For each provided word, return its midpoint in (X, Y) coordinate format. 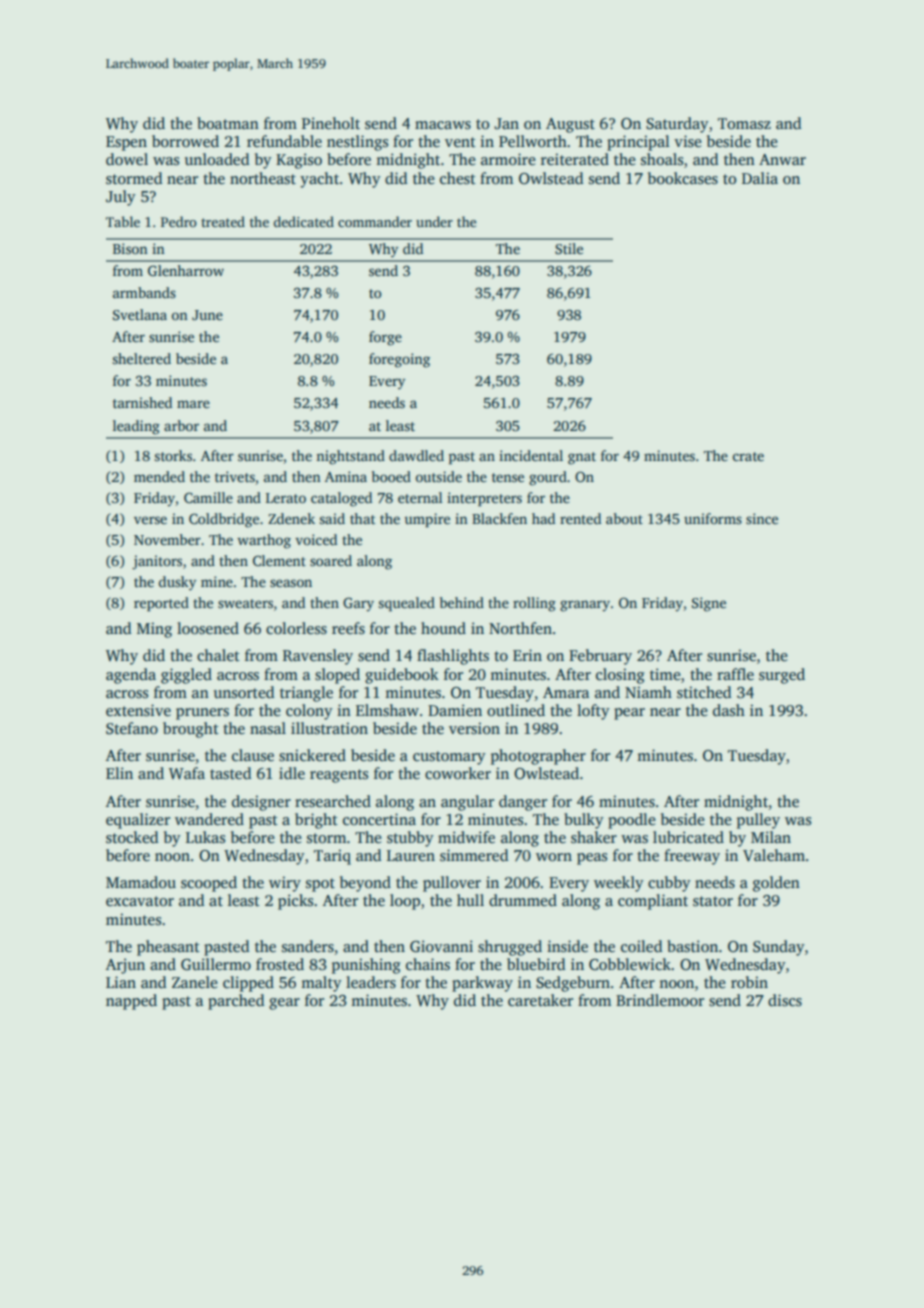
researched (333, 801)
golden (776, 884)
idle (292, 773)
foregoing (399, 360)
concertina (379, 819)
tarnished (142, 402)
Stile (569, 248)
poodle (632, 821)
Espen (126, 143)
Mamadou (141, 882)
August (570, 125)
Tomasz (744, 123)
